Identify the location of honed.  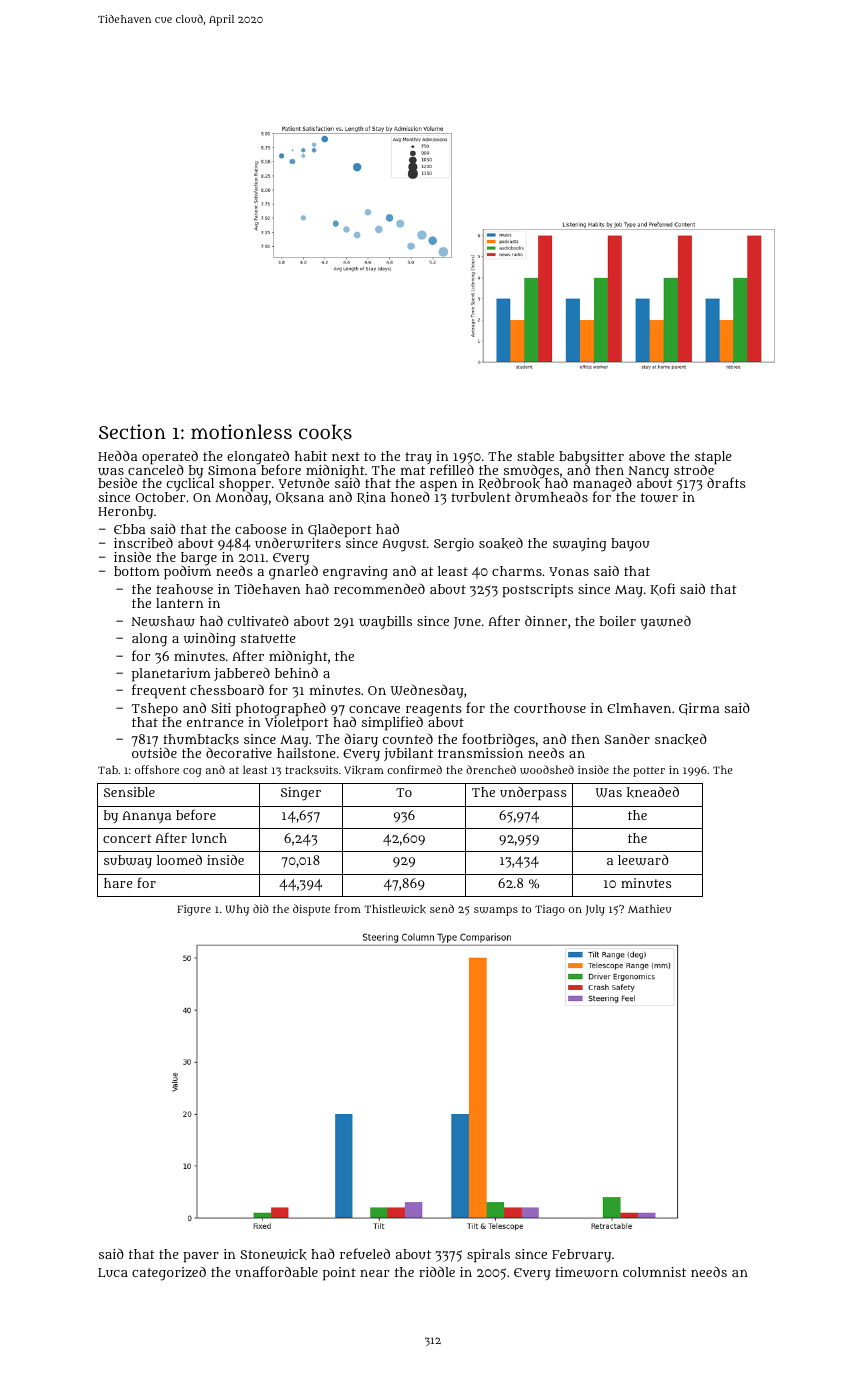
(410, 496).
